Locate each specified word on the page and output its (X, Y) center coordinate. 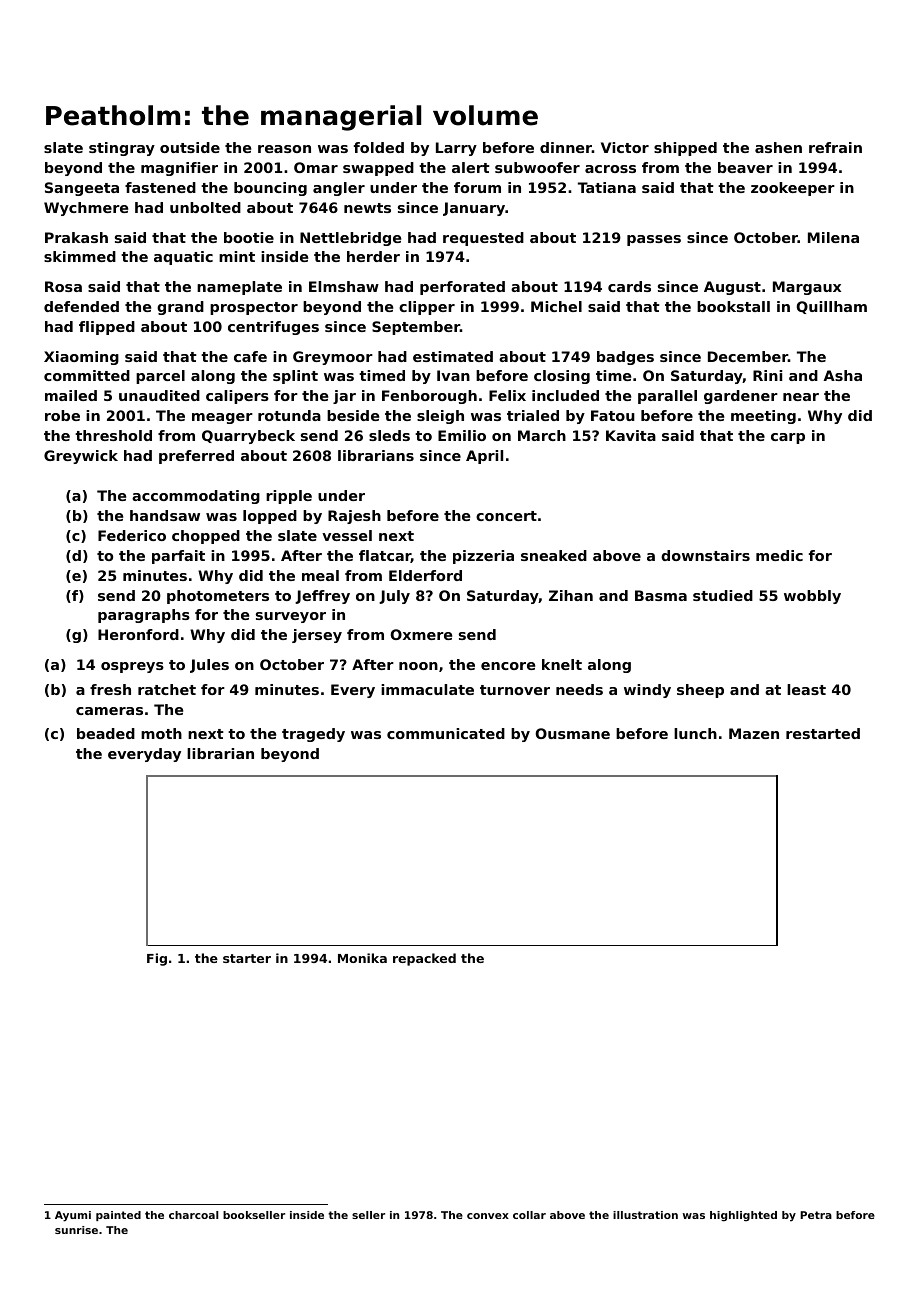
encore (508, 666)
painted (118, 1216)
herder (373, 256)
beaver (745, 167)
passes (654, 240)
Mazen (754, 733)
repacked (424, 959)
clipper (427, 308)
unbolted (205, 207)
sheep (700, 691)
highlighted (743, 1216)
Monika (362, 958)
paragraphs (144, 616)
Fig (157, 959)
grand (180, 308)
